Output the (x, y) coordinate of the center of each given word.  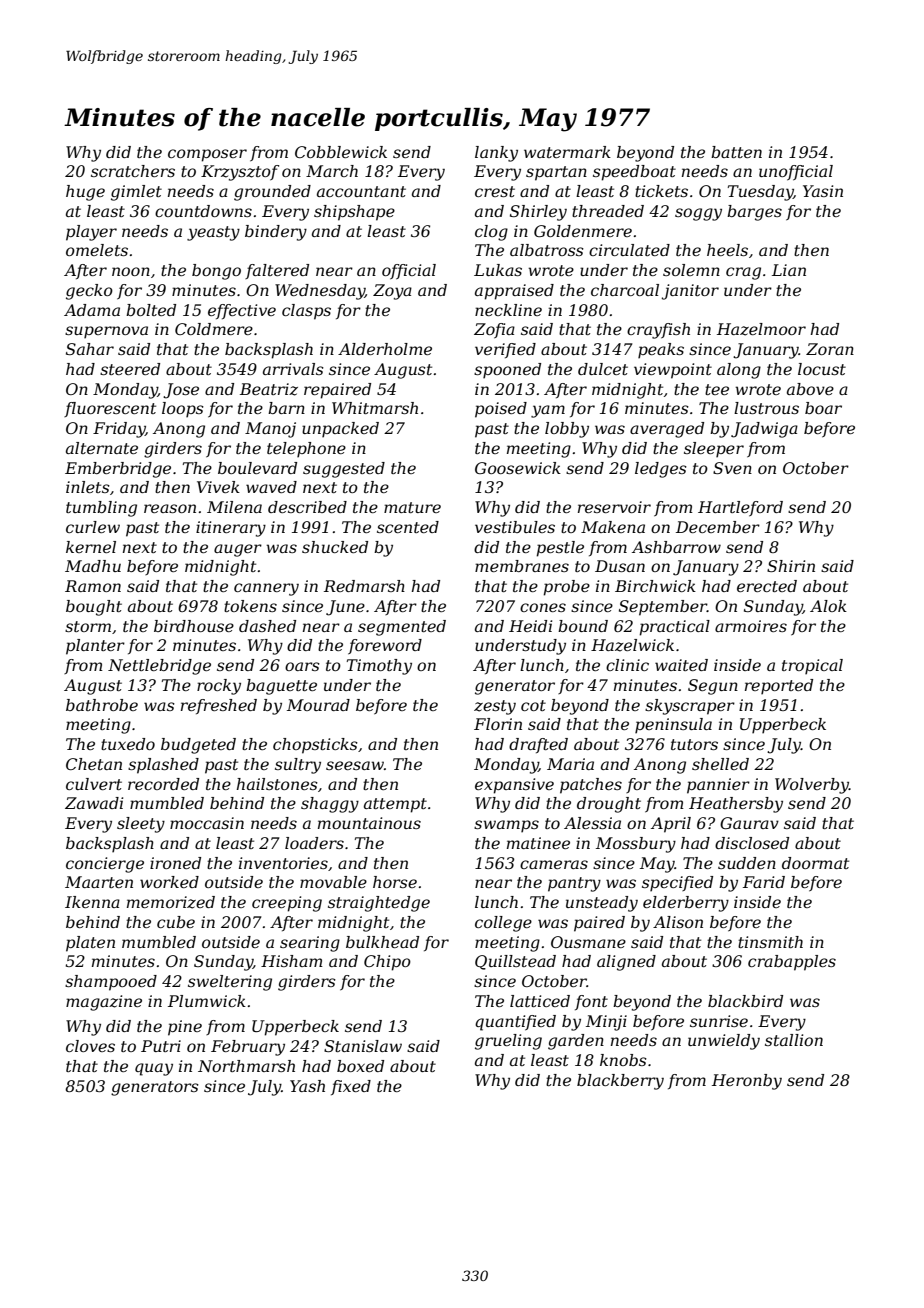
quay (154, 1069)
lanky (496, 154)
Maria (570, 764)
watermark (567, 152)
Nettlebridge (159, 667)
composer (207, 155)
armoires (751, 626)
